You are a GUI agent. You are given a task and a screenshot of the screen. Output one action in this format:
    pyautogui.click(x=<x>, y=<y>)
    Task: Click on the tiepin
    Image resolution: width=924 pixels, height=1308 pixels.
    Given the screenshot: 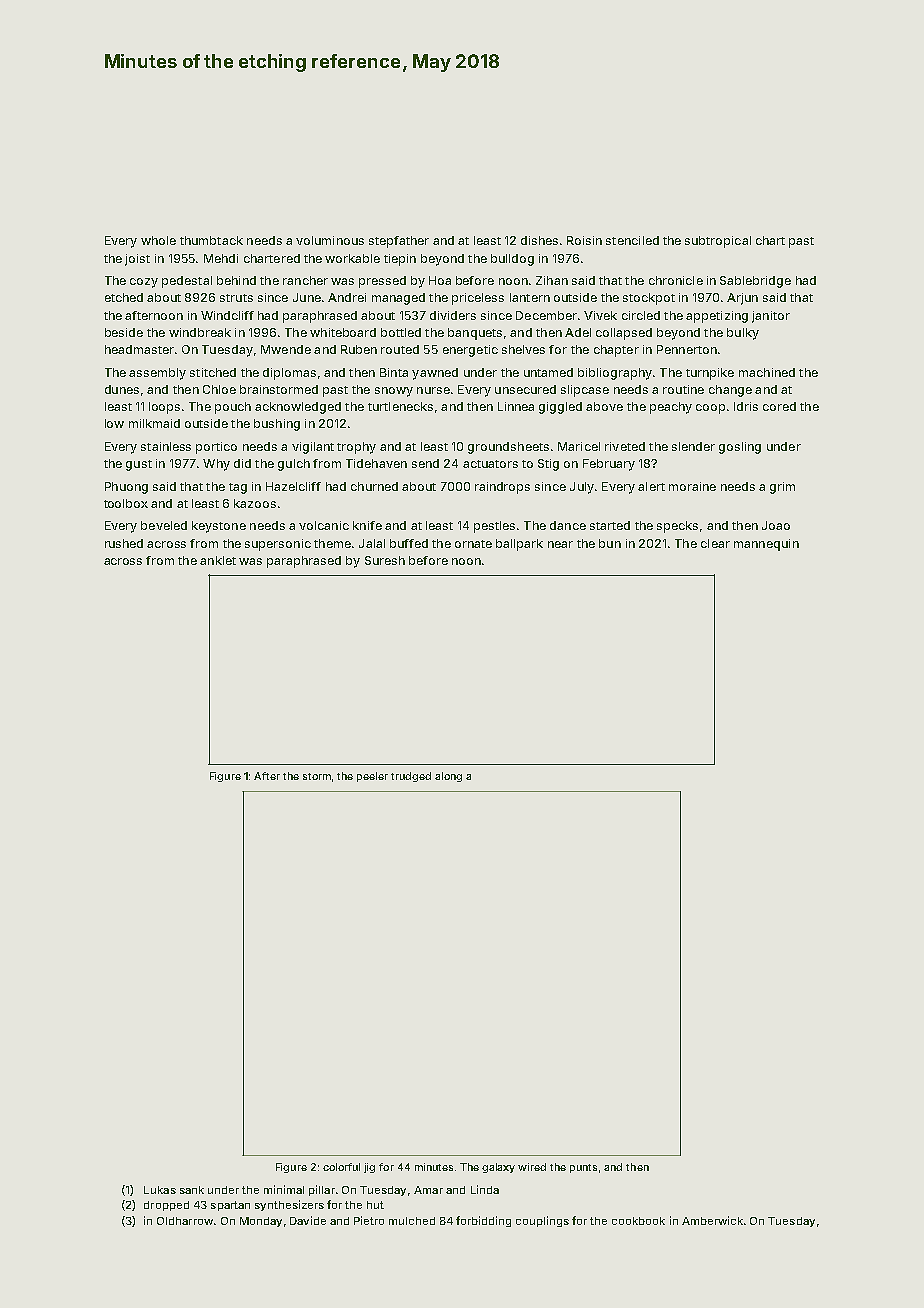 What is the action you would take?
    pyautogui.click(x=400, y=260)
